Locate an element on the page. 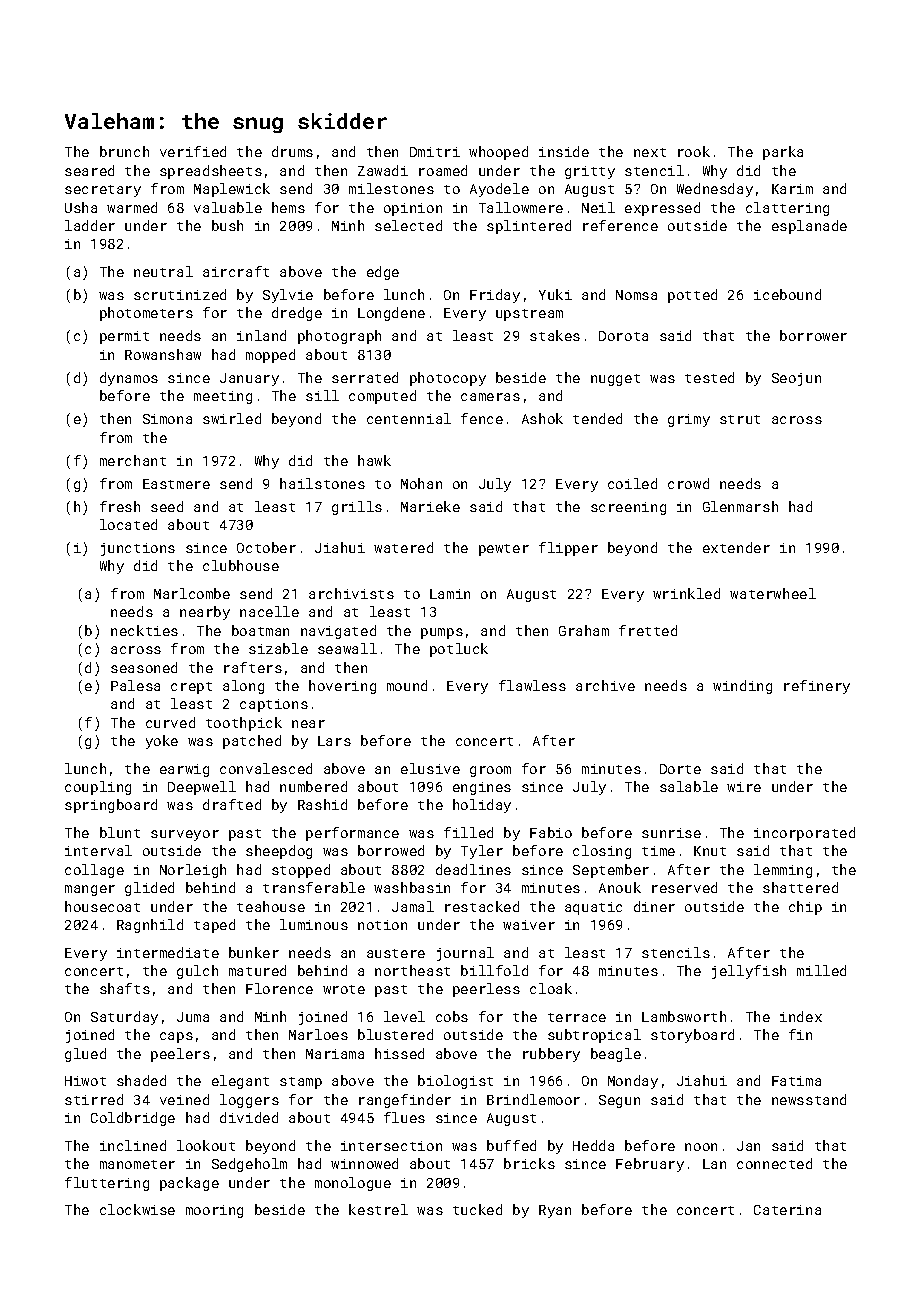 The image size is (924, 1308). dynamos is located at coordinates (129, 379).
